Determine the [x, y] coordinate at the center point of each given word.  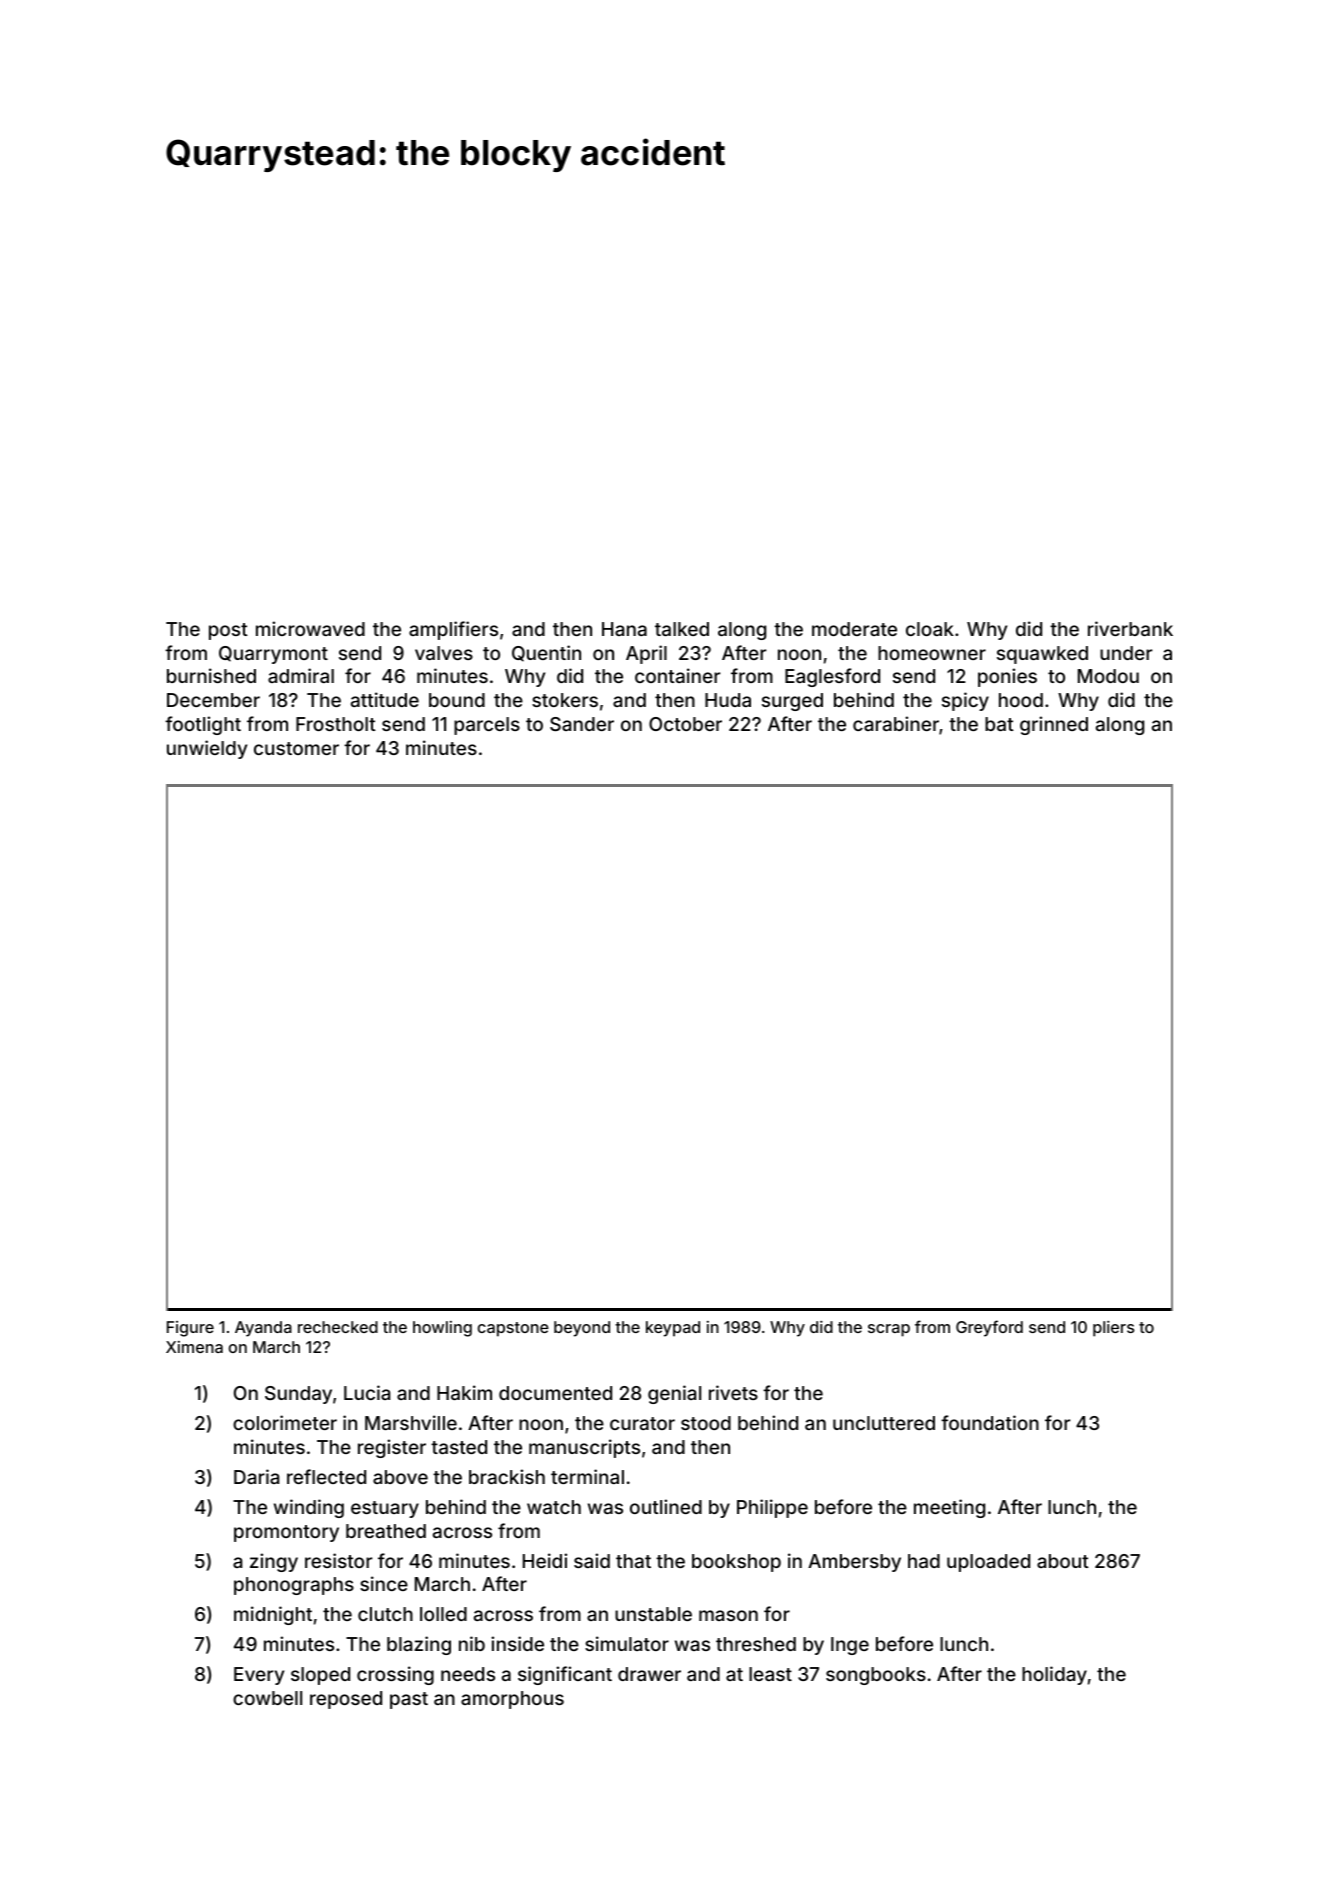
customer [296, 748]
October [685, 724]
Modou [1108, 676]
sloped [320, 1676]
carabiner [896, 723]
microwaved [310, 628]
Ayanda [263, 1329]
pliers [1113, 1329]
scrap [889, 1330]
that [633, 1561]
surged [792, 702]
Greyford [989, 1328]
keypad [673, 1329]
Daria [256, 1476]
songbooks [876, 1676]
